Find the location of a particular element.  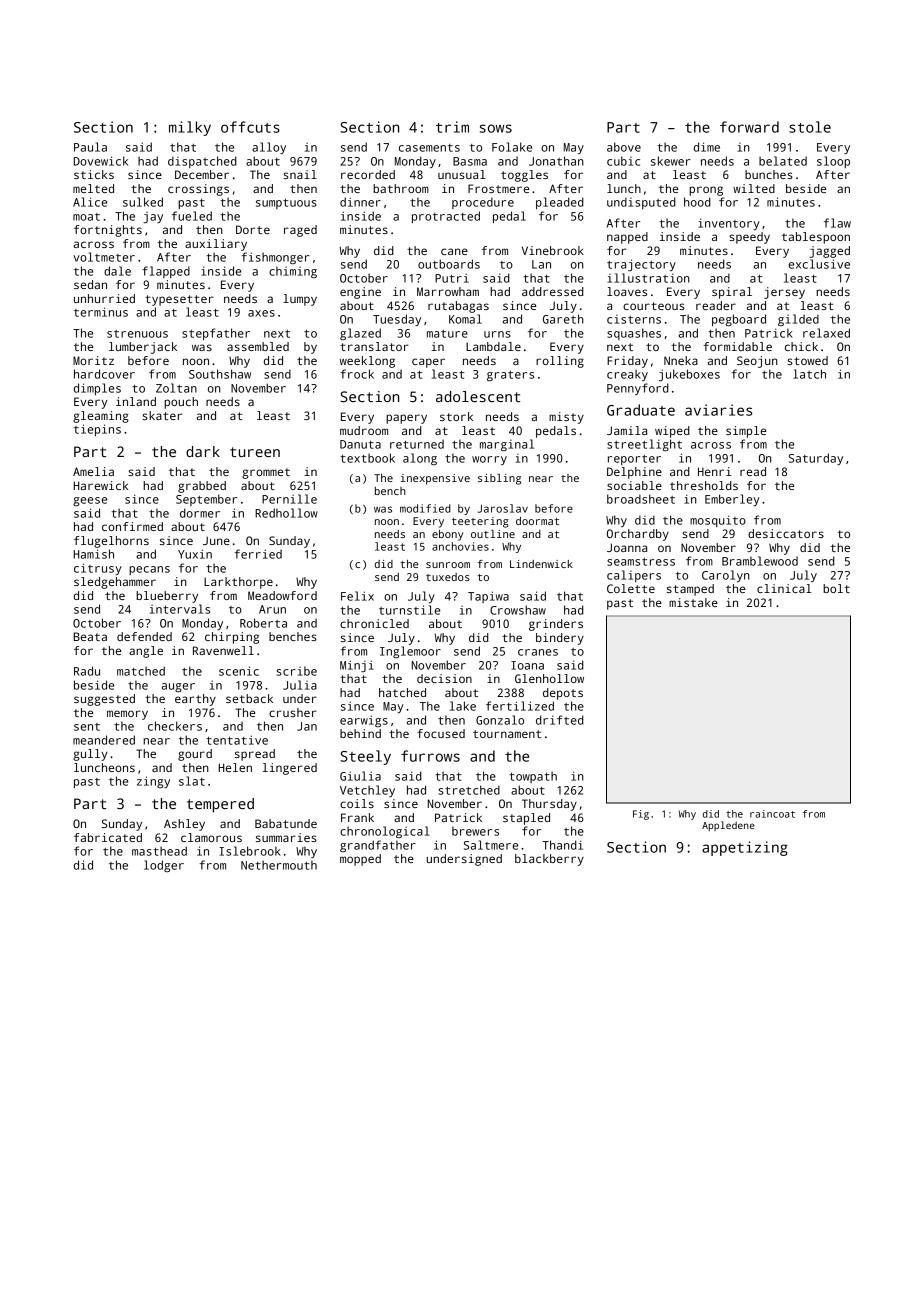

Fig is located at coordinates (641, 815).
